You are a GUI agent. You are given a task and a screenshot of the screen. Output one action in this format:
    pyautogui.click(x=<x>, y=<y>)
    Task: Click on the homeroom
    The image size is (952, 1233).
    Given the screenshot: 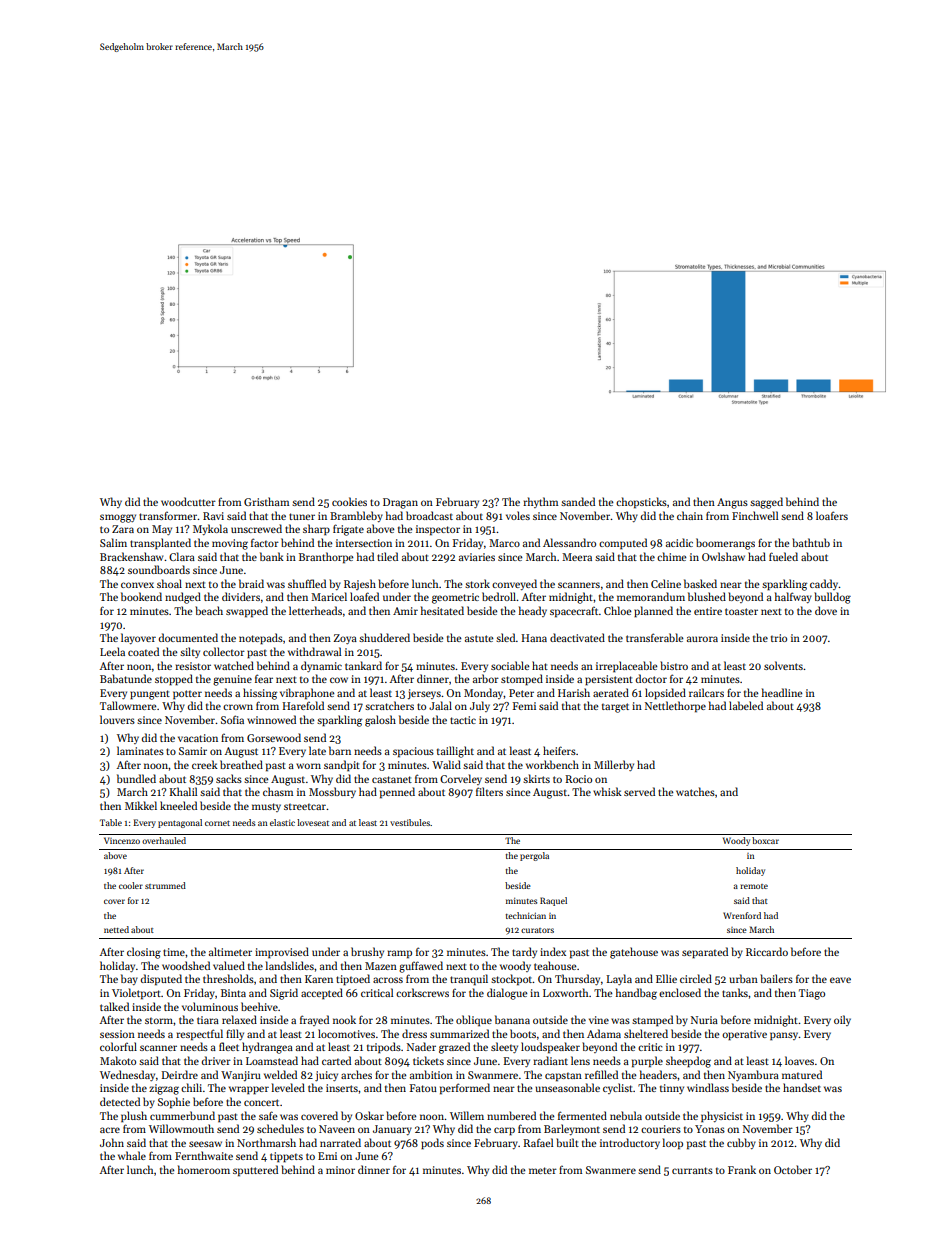 What is the action you would take?
    pyautogui.click(x=204, y=1169)
